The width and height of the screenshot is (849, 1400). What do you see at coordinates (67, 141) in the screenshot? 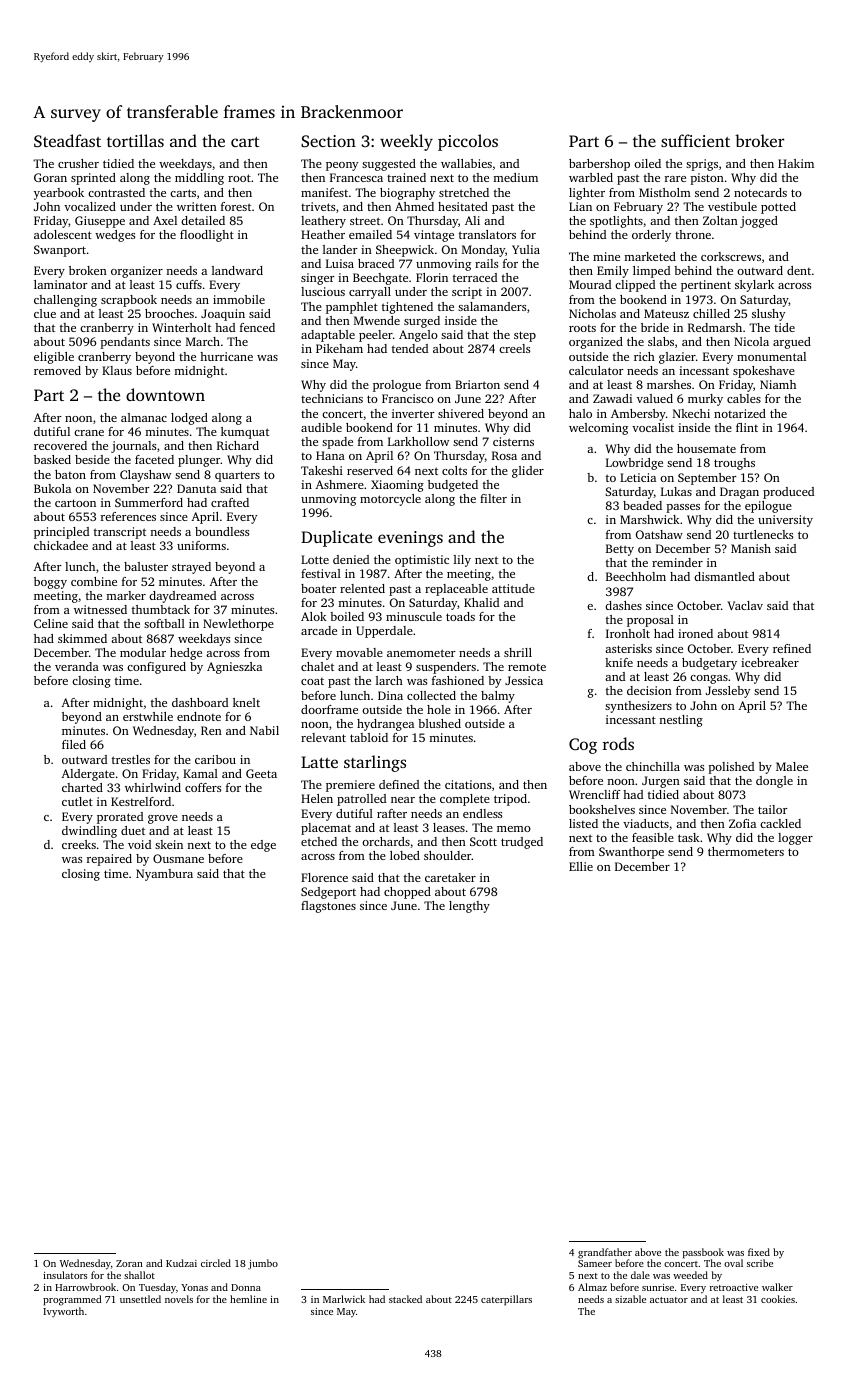
I see `Steadfast` at bounding box center [67, 141].
